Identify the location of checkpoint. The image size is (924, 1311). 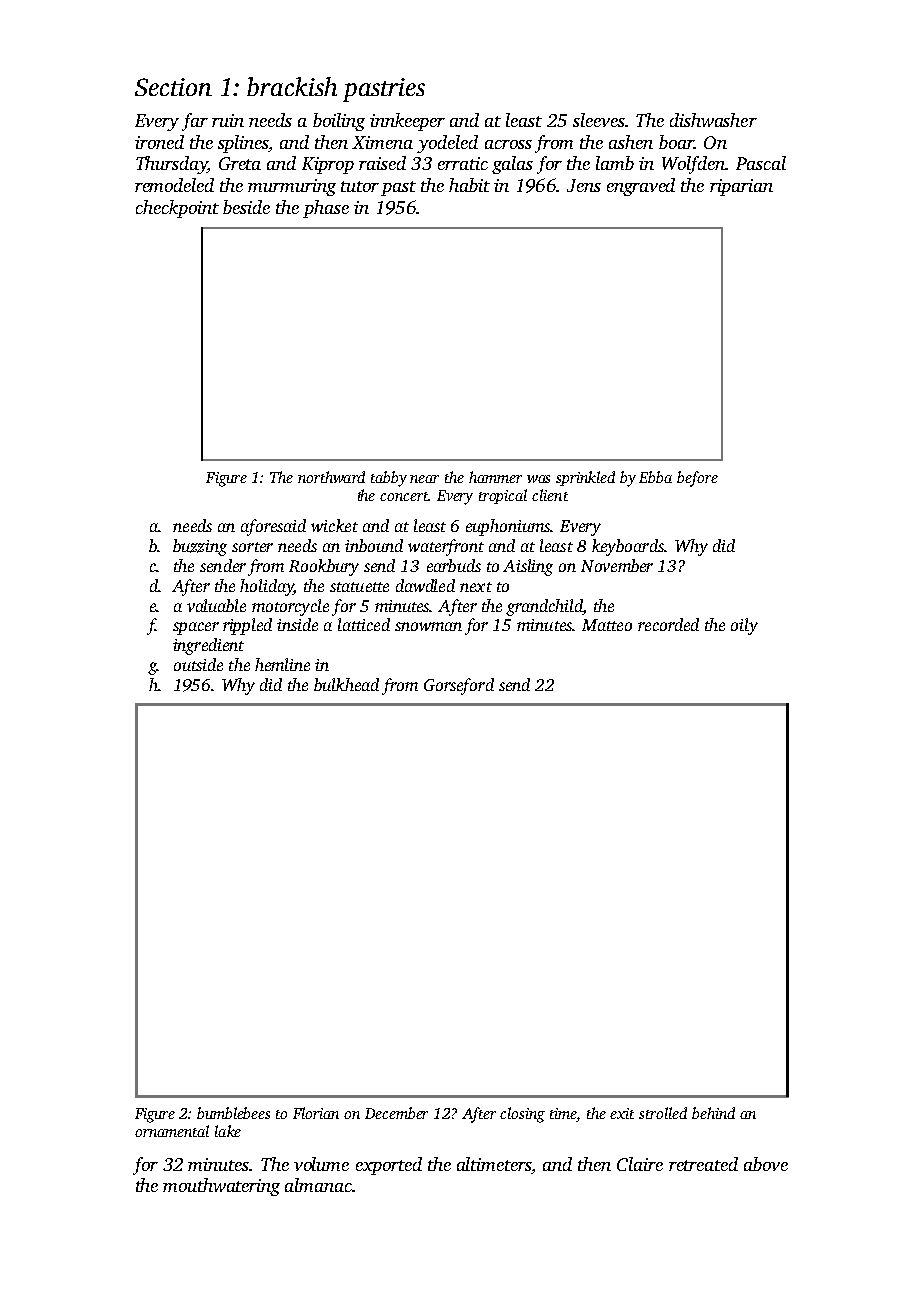
(177, 209).
